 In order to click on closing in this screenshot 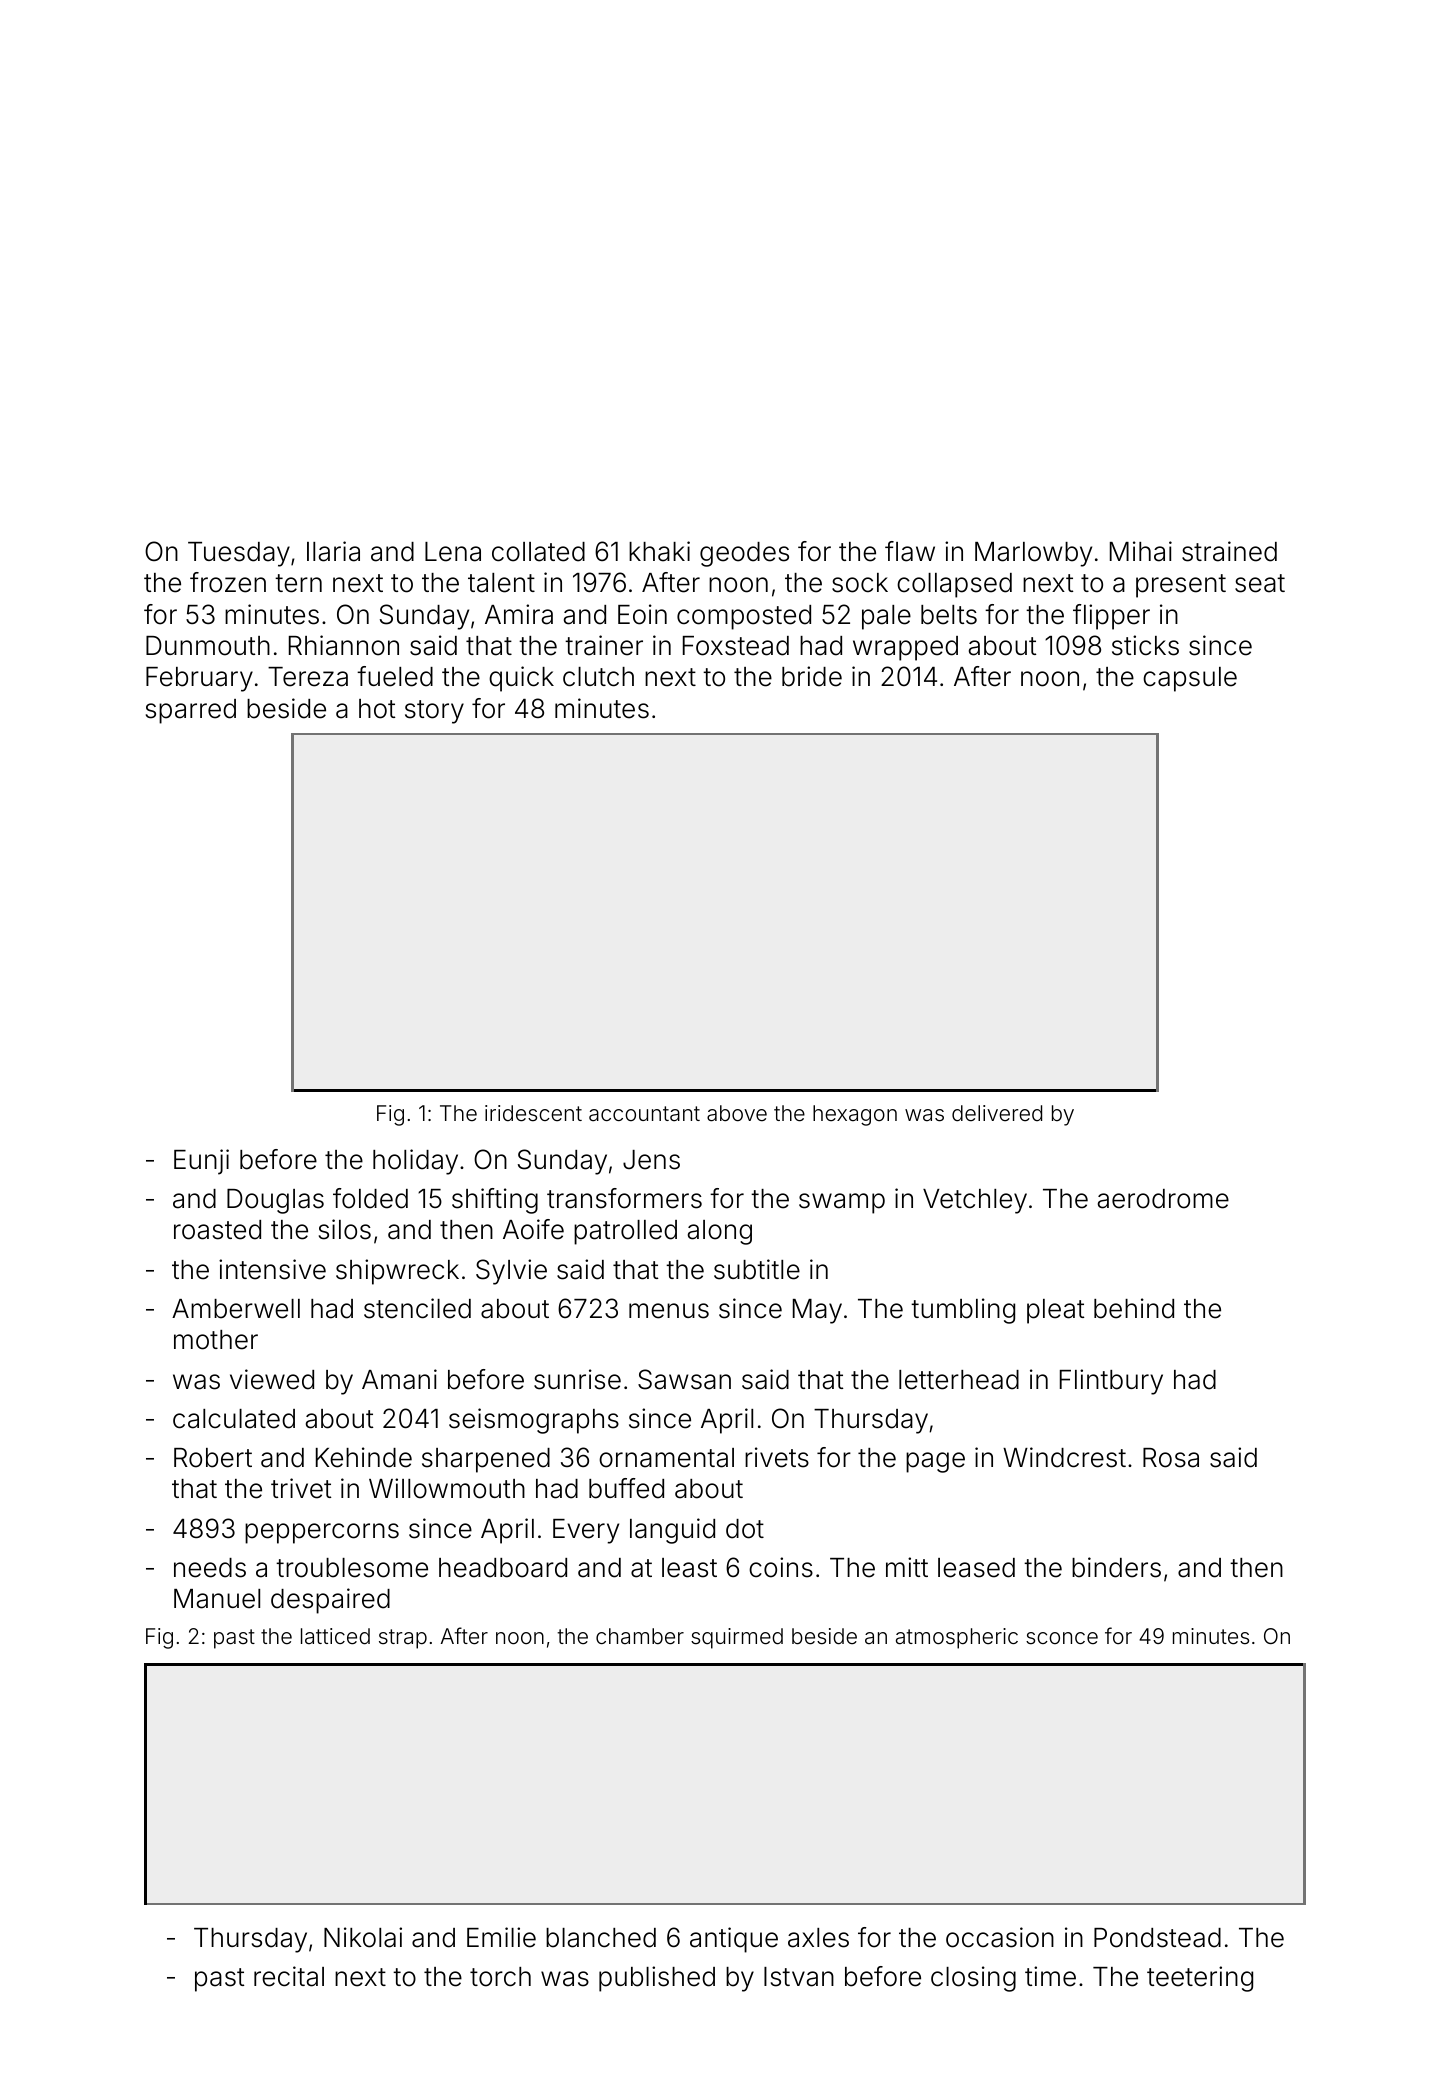, I will do `click(973, 1979)`.
